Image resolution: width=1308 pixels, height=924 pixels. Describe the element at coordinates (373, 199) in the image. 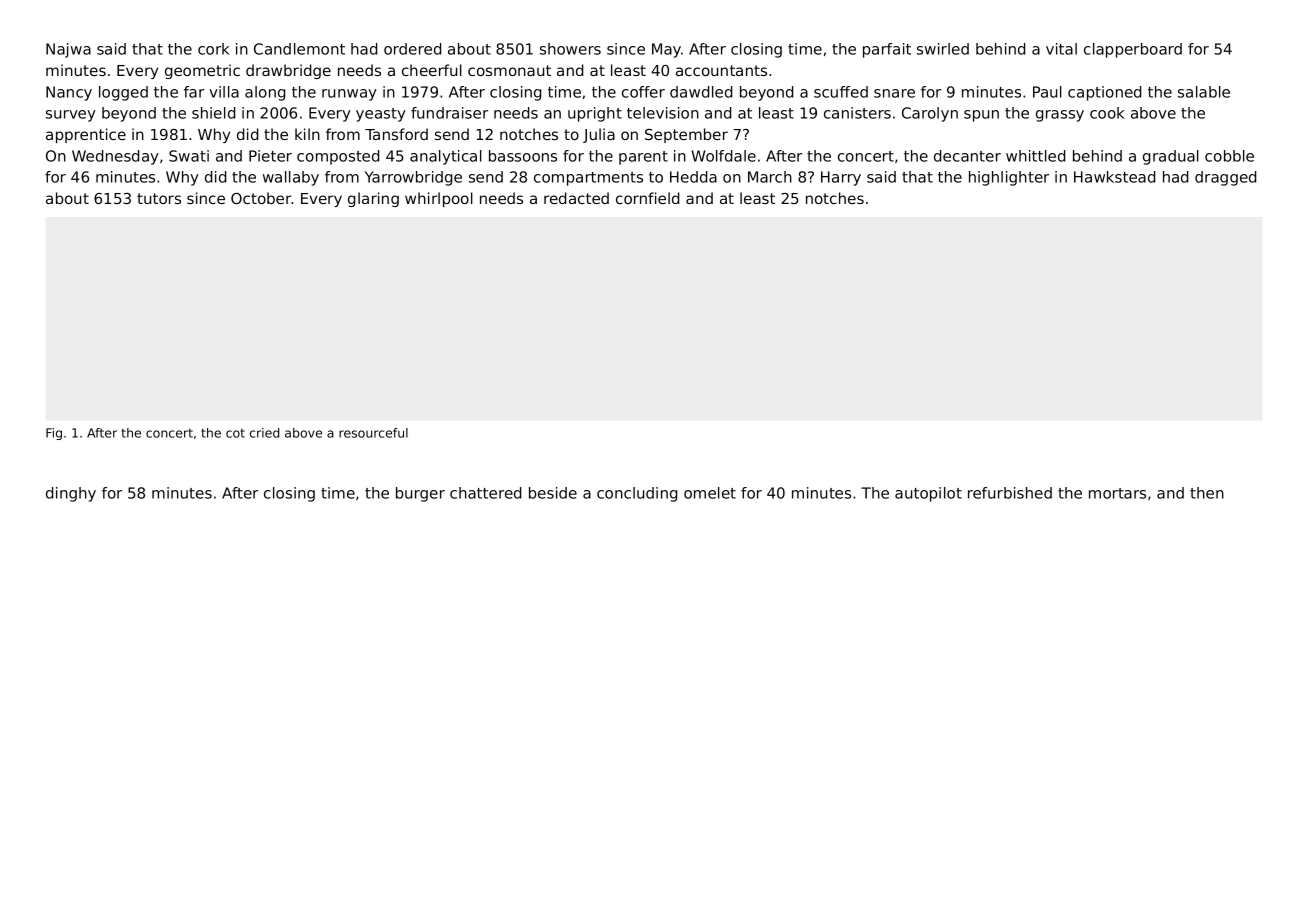

I see `glaring` at that location.
